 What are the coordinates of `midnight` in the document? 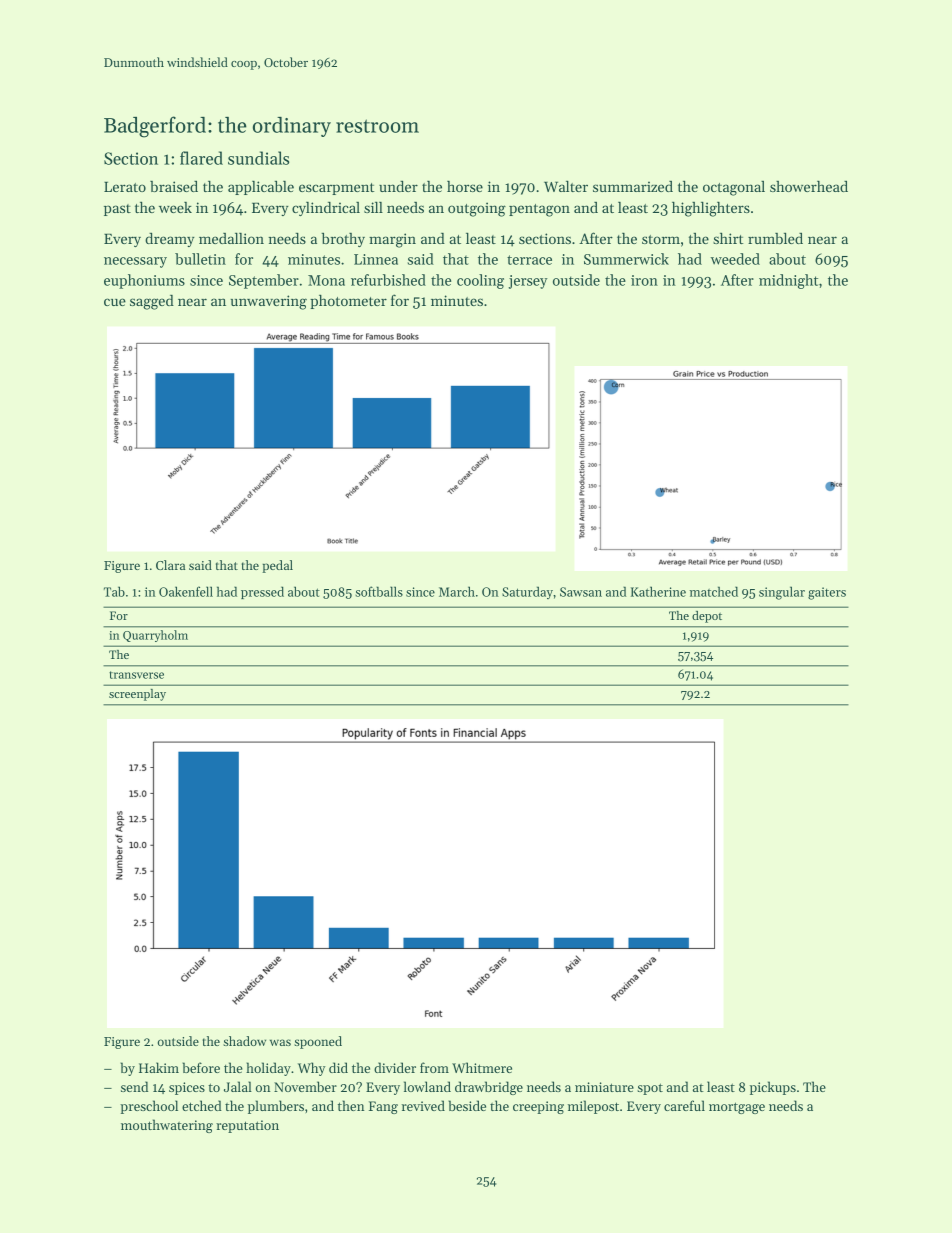 It's located at (788, 281).
